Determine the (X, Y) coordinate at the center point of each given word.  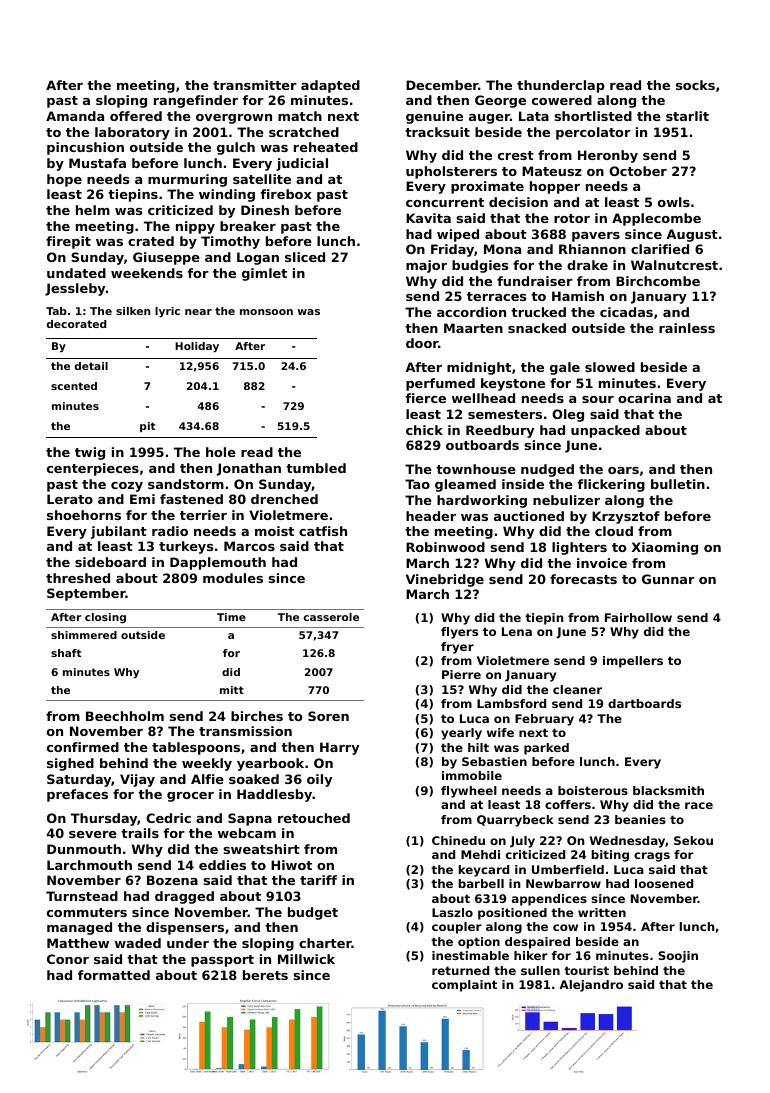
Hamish (578, 296)
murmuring (187, 180)
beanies (640, 819)
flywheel (469, 792)
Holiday (197, 347)
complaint (464, 986)
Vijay (137, 780)
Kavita (428, 218)
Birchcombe (658, 281)
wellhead (483, 398)
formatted (114, 975)
